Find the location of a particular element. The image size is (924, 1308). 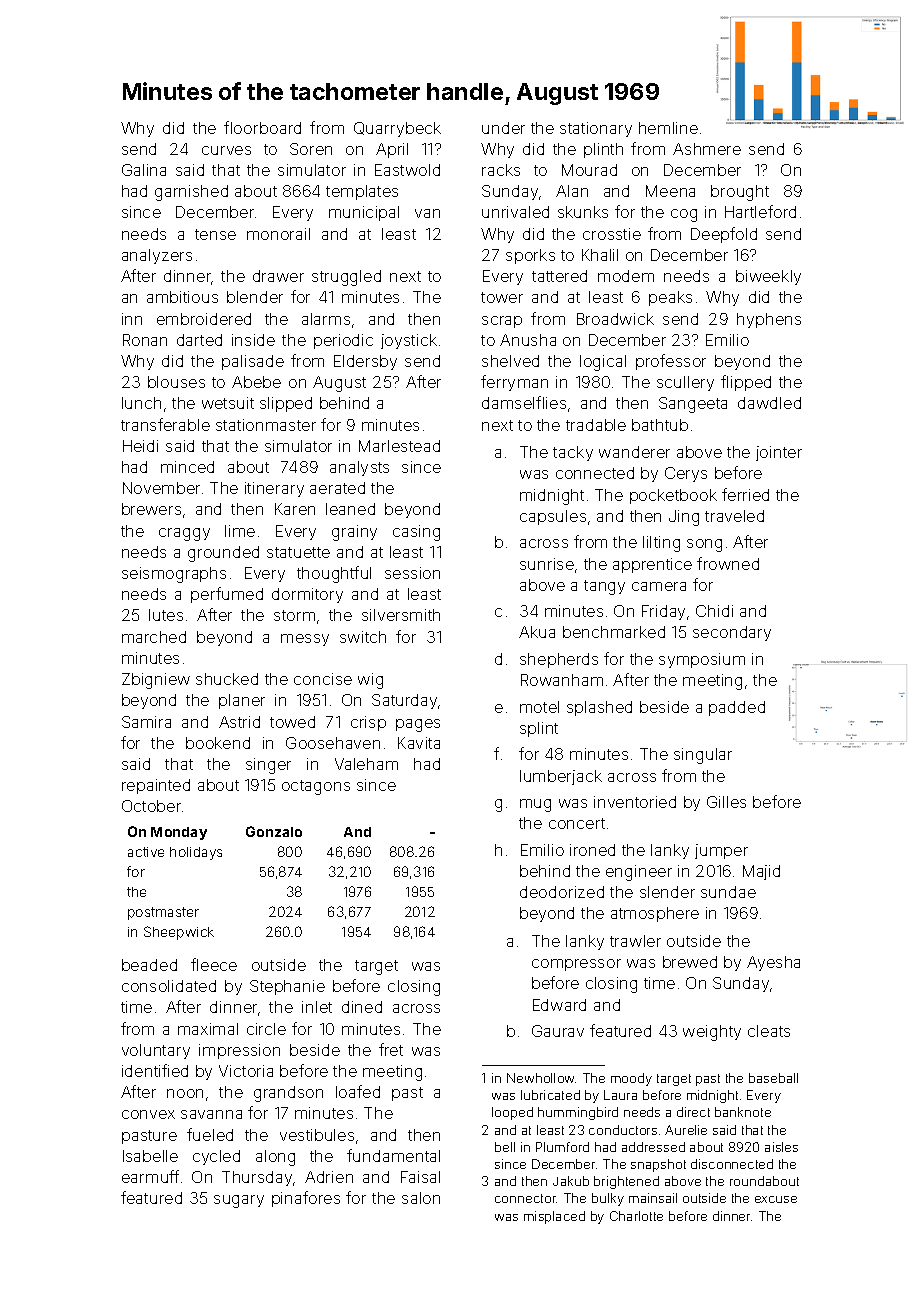

padded is located at coordinates (737, 708).
